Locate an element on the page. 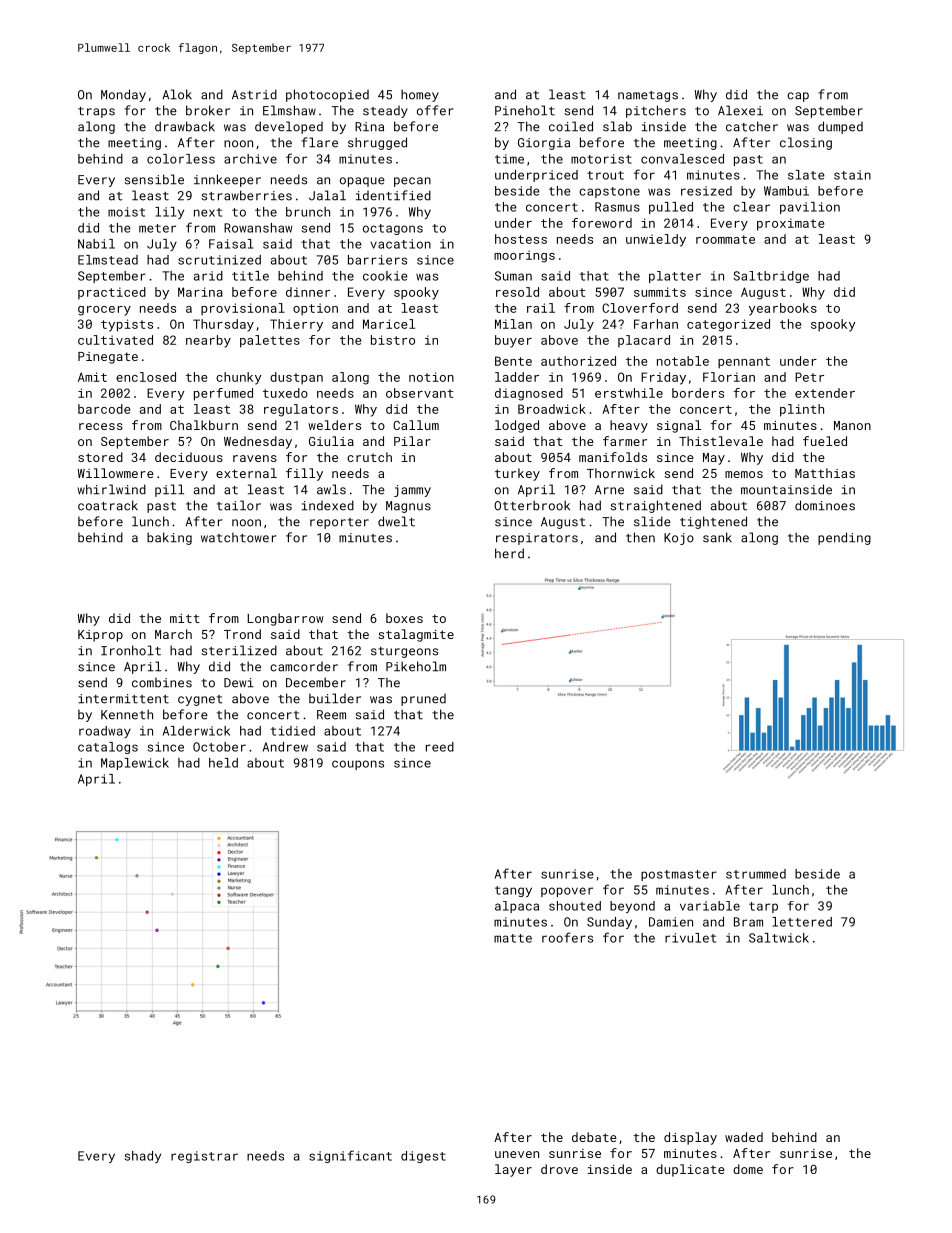 The width and height of the image is (952, 1233). moist is located at coordinates (126, 212).
